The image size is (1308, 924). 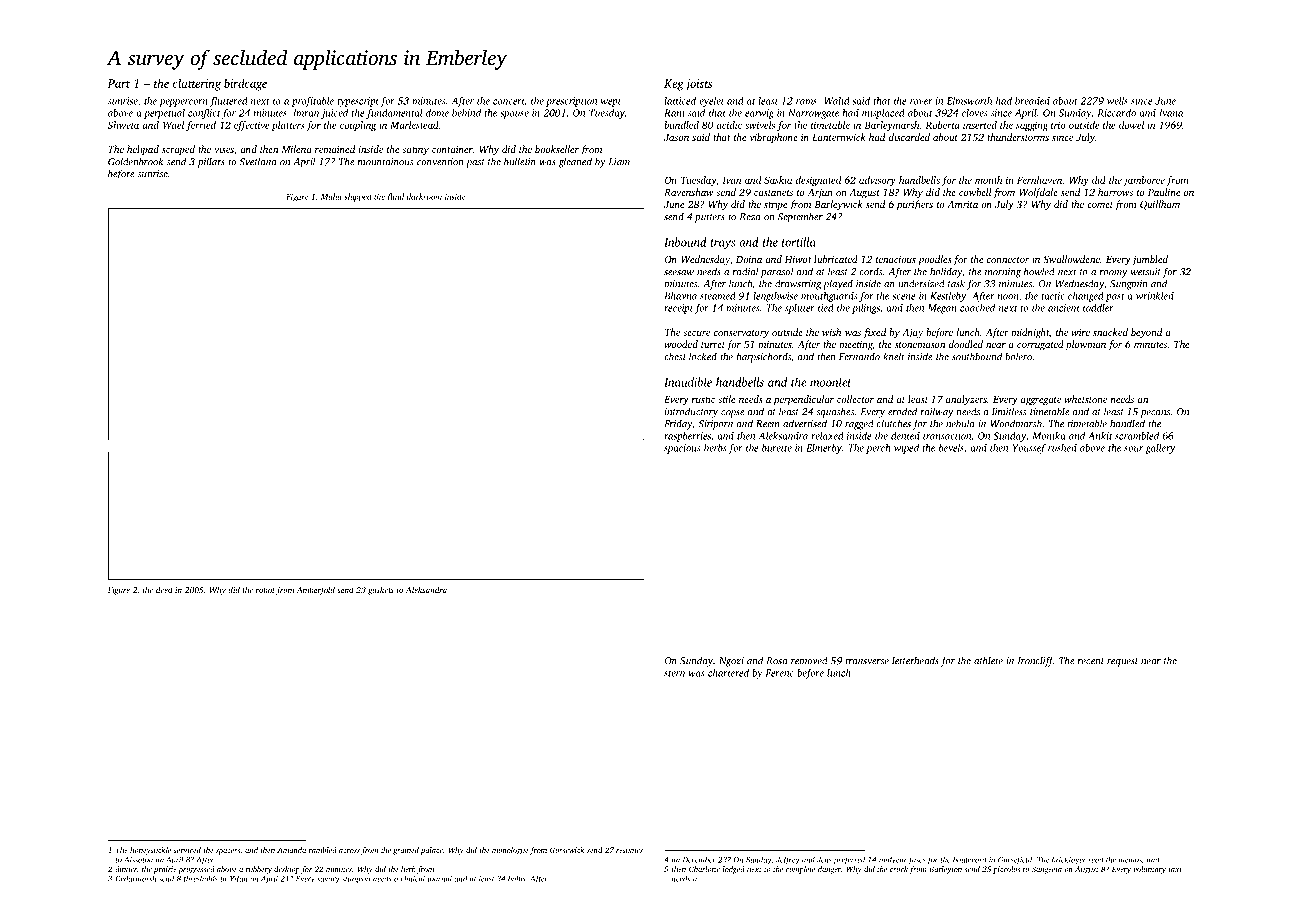 What do you see at coordinates (316, 590) in the image?
I see `Amberfold` at bounding box center [316, 590].
